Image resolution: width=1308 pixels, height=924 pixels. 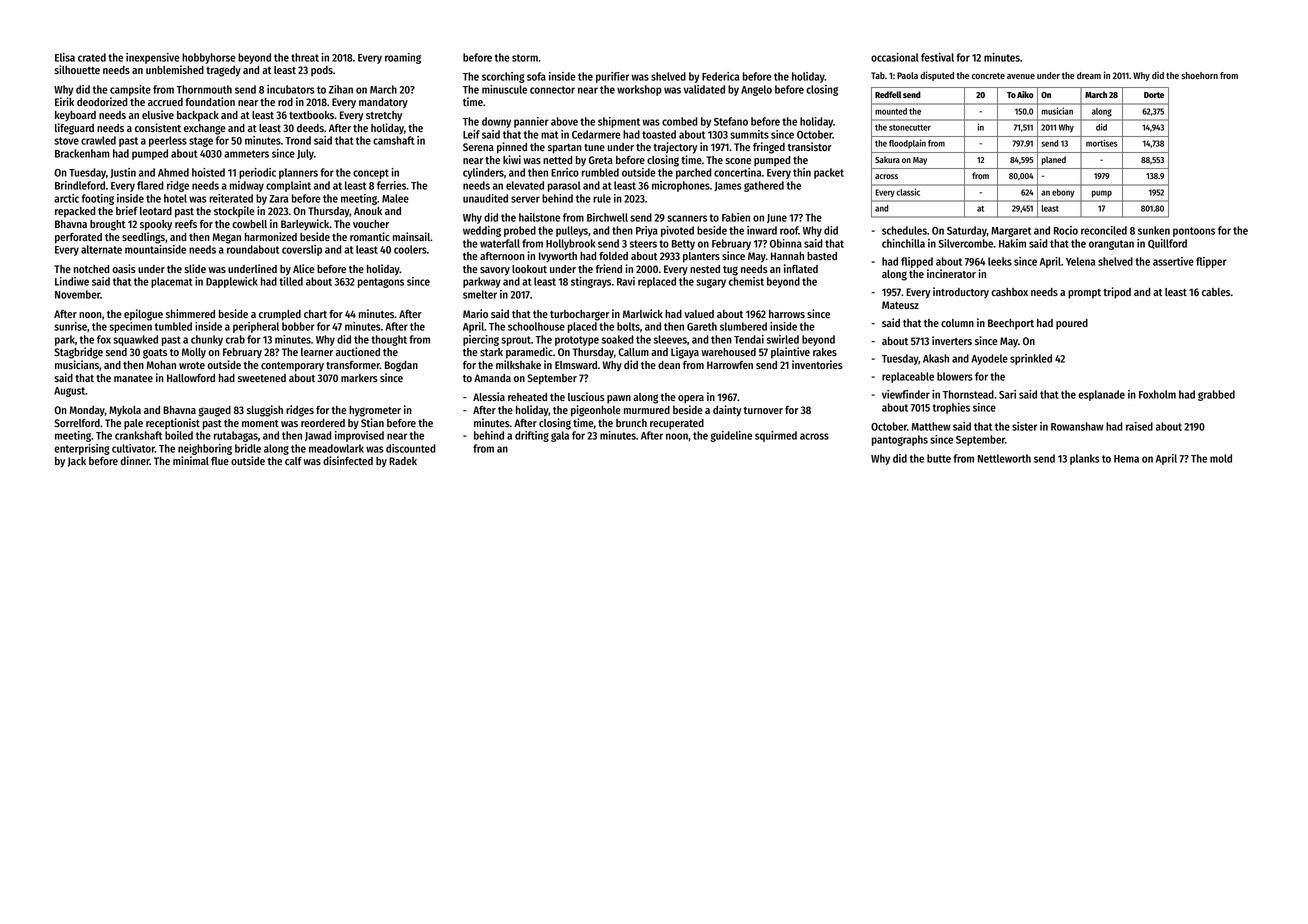 I want to click on Dapplewick, so click(x=232, y=282).
